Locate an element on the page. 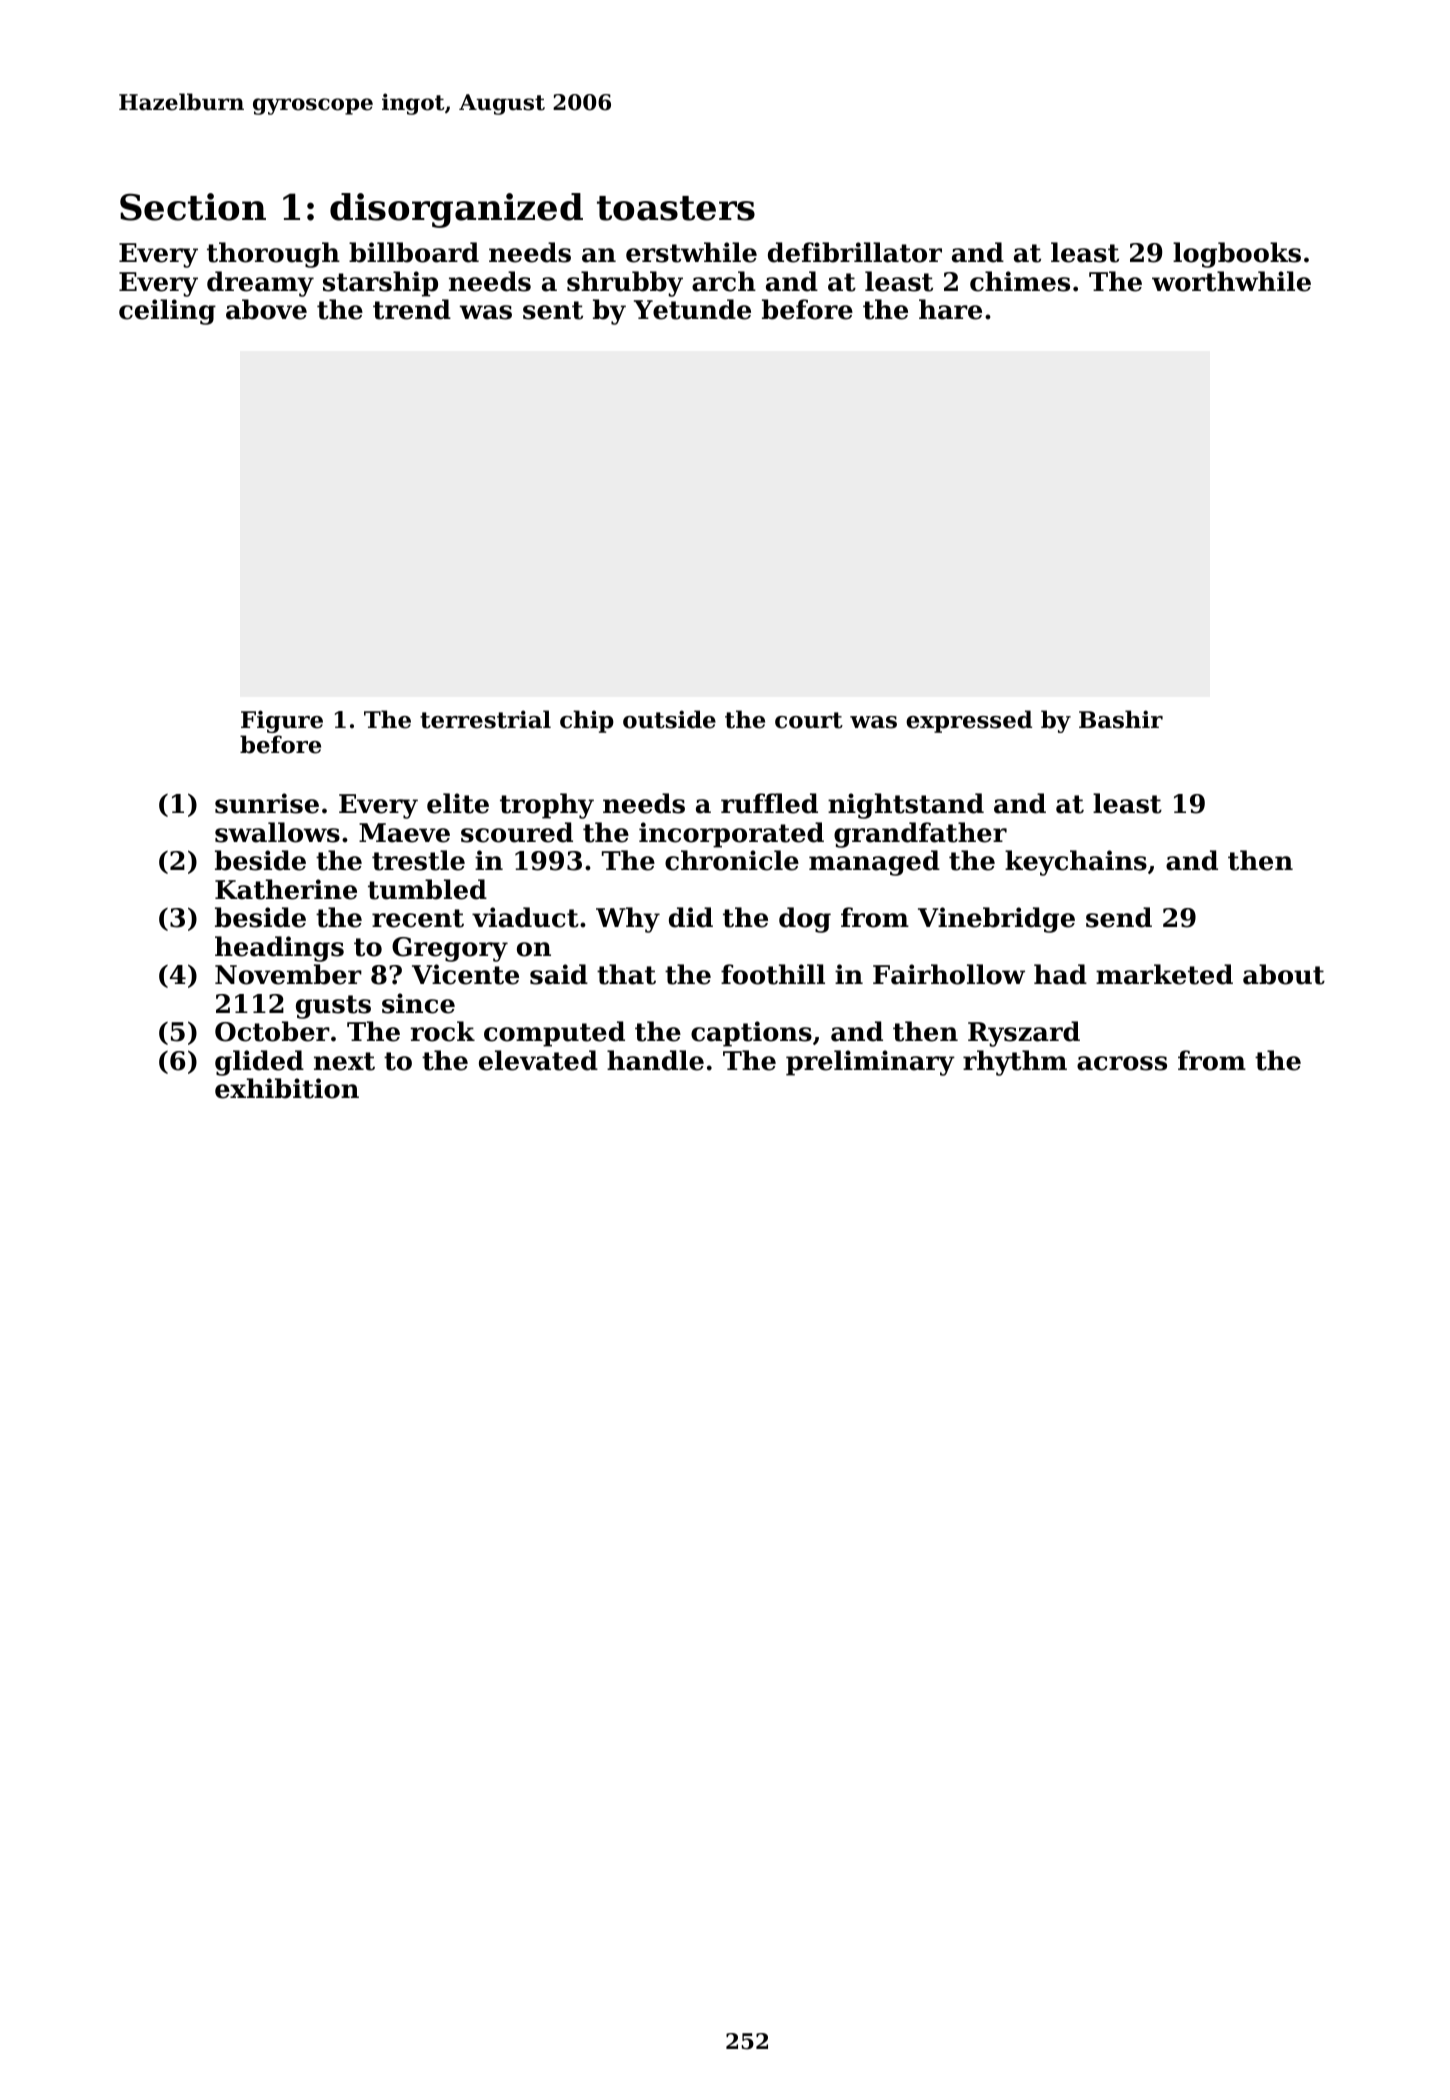 This image has height=2100, width=1450. court is located at coordinates (809, 720).
